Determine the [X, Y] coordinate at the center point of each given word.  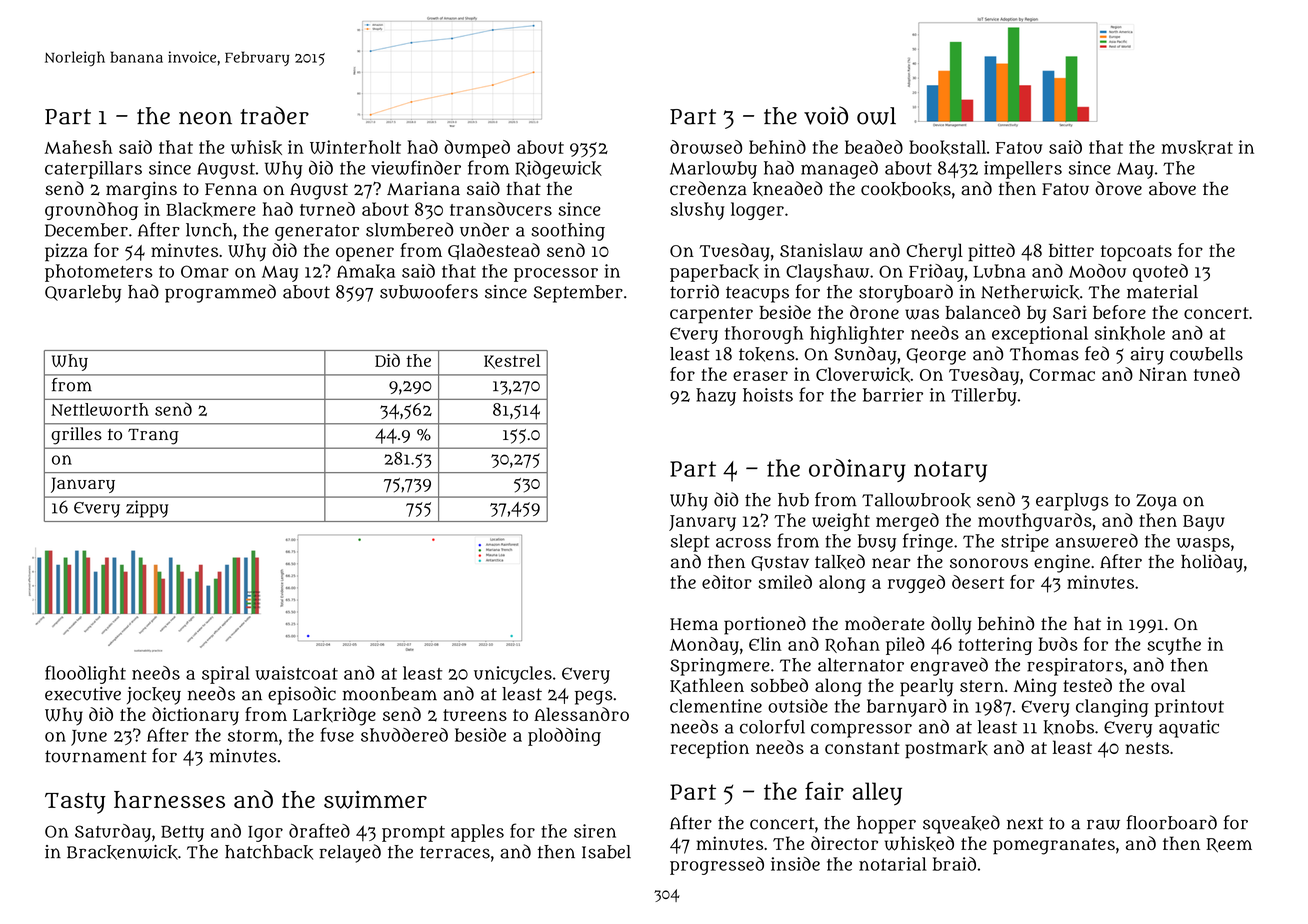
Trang [153, 437]
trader [274, 115]
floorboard [1172, 822]
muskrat [1197, 147]
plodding [564, 737]
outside [798, 706]
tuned [1217, 374]
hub [793, 500]
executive [83, 694]
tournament [96, 756]
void [826, 115]
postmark [946, 750]
